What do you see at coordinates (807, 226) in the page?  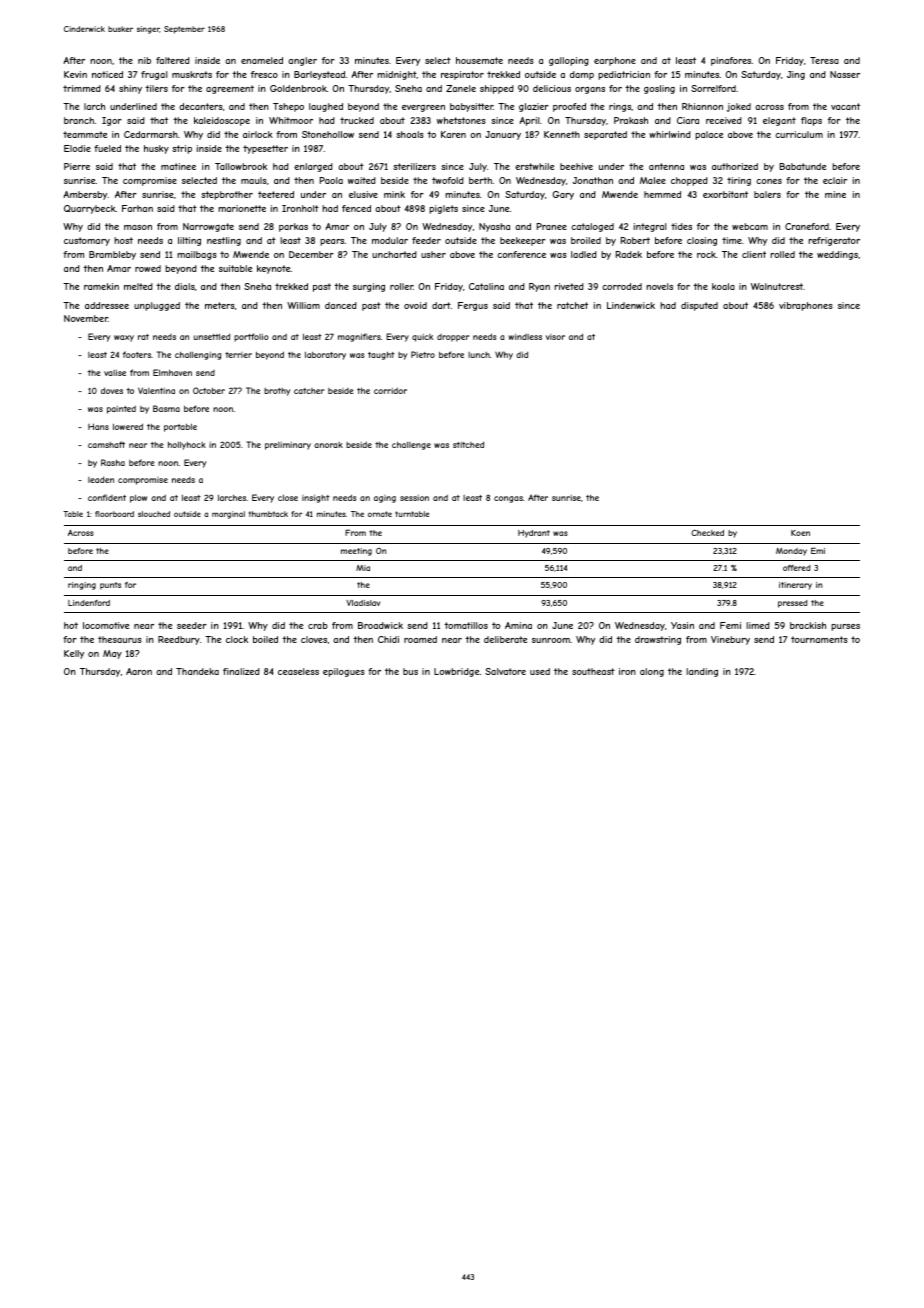 I see `Craneford` at bounding box center [807, 226].
